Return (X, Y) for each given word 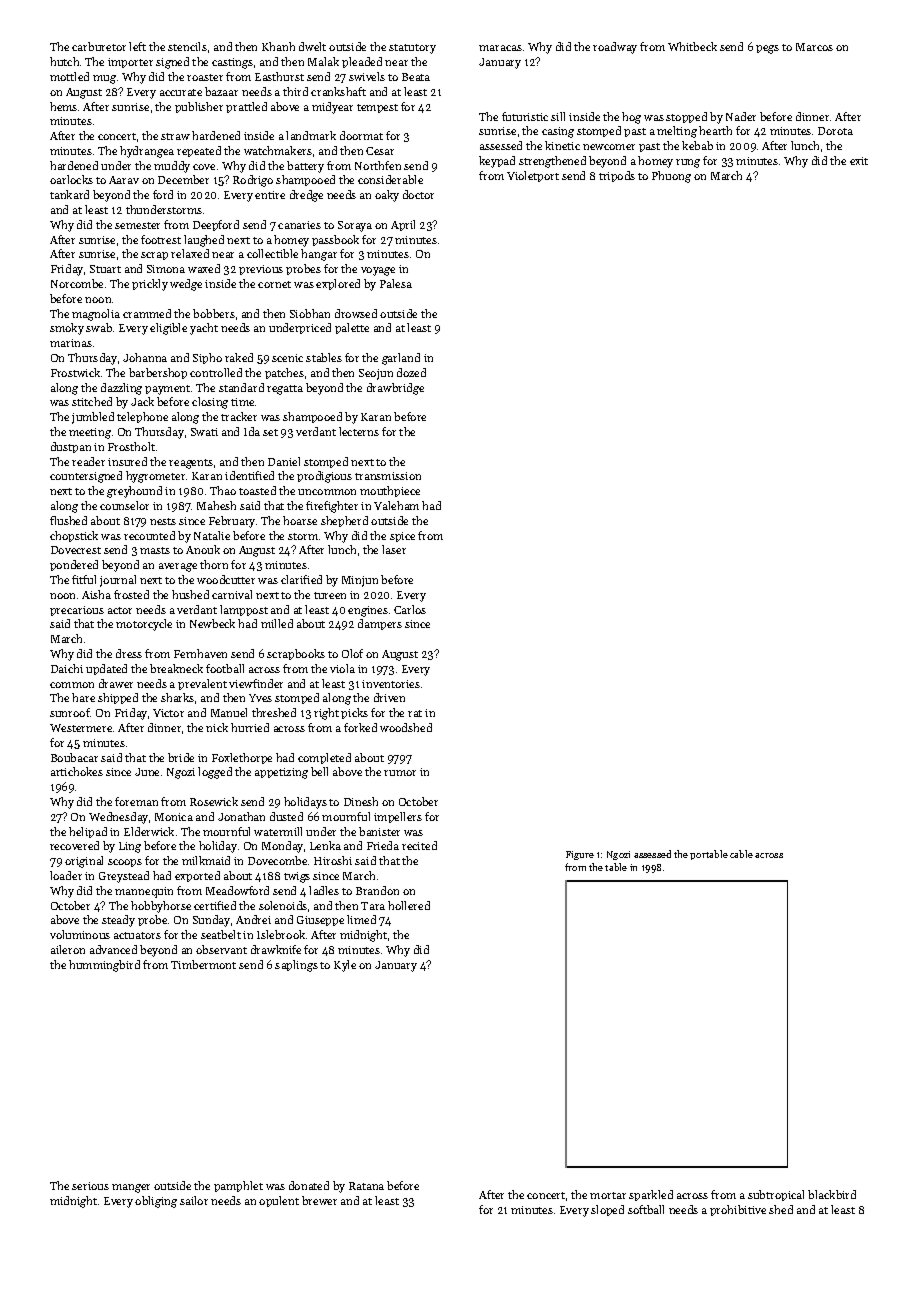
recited (419, 845)
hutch (64, 61)
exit (859, 161)
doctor (418, 194)
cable (741, 854)
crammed (147, 313)
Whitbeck (692, 46)
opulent (279, 1201)
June (147, 772)
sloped (607, 1210)
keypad (497, 162)
